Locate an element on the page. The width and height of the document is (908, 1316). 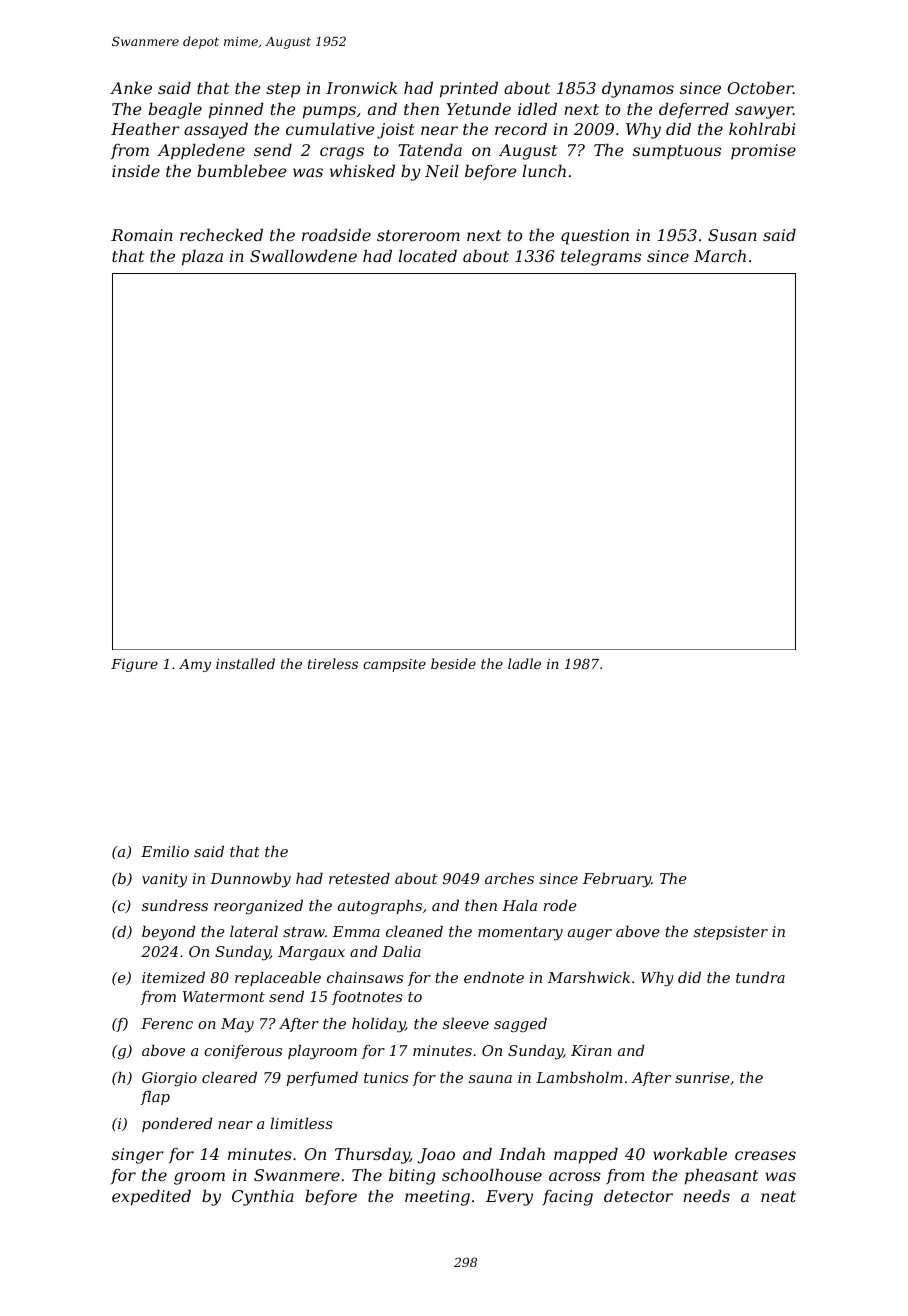
question is located at coordinates (595, 237).
